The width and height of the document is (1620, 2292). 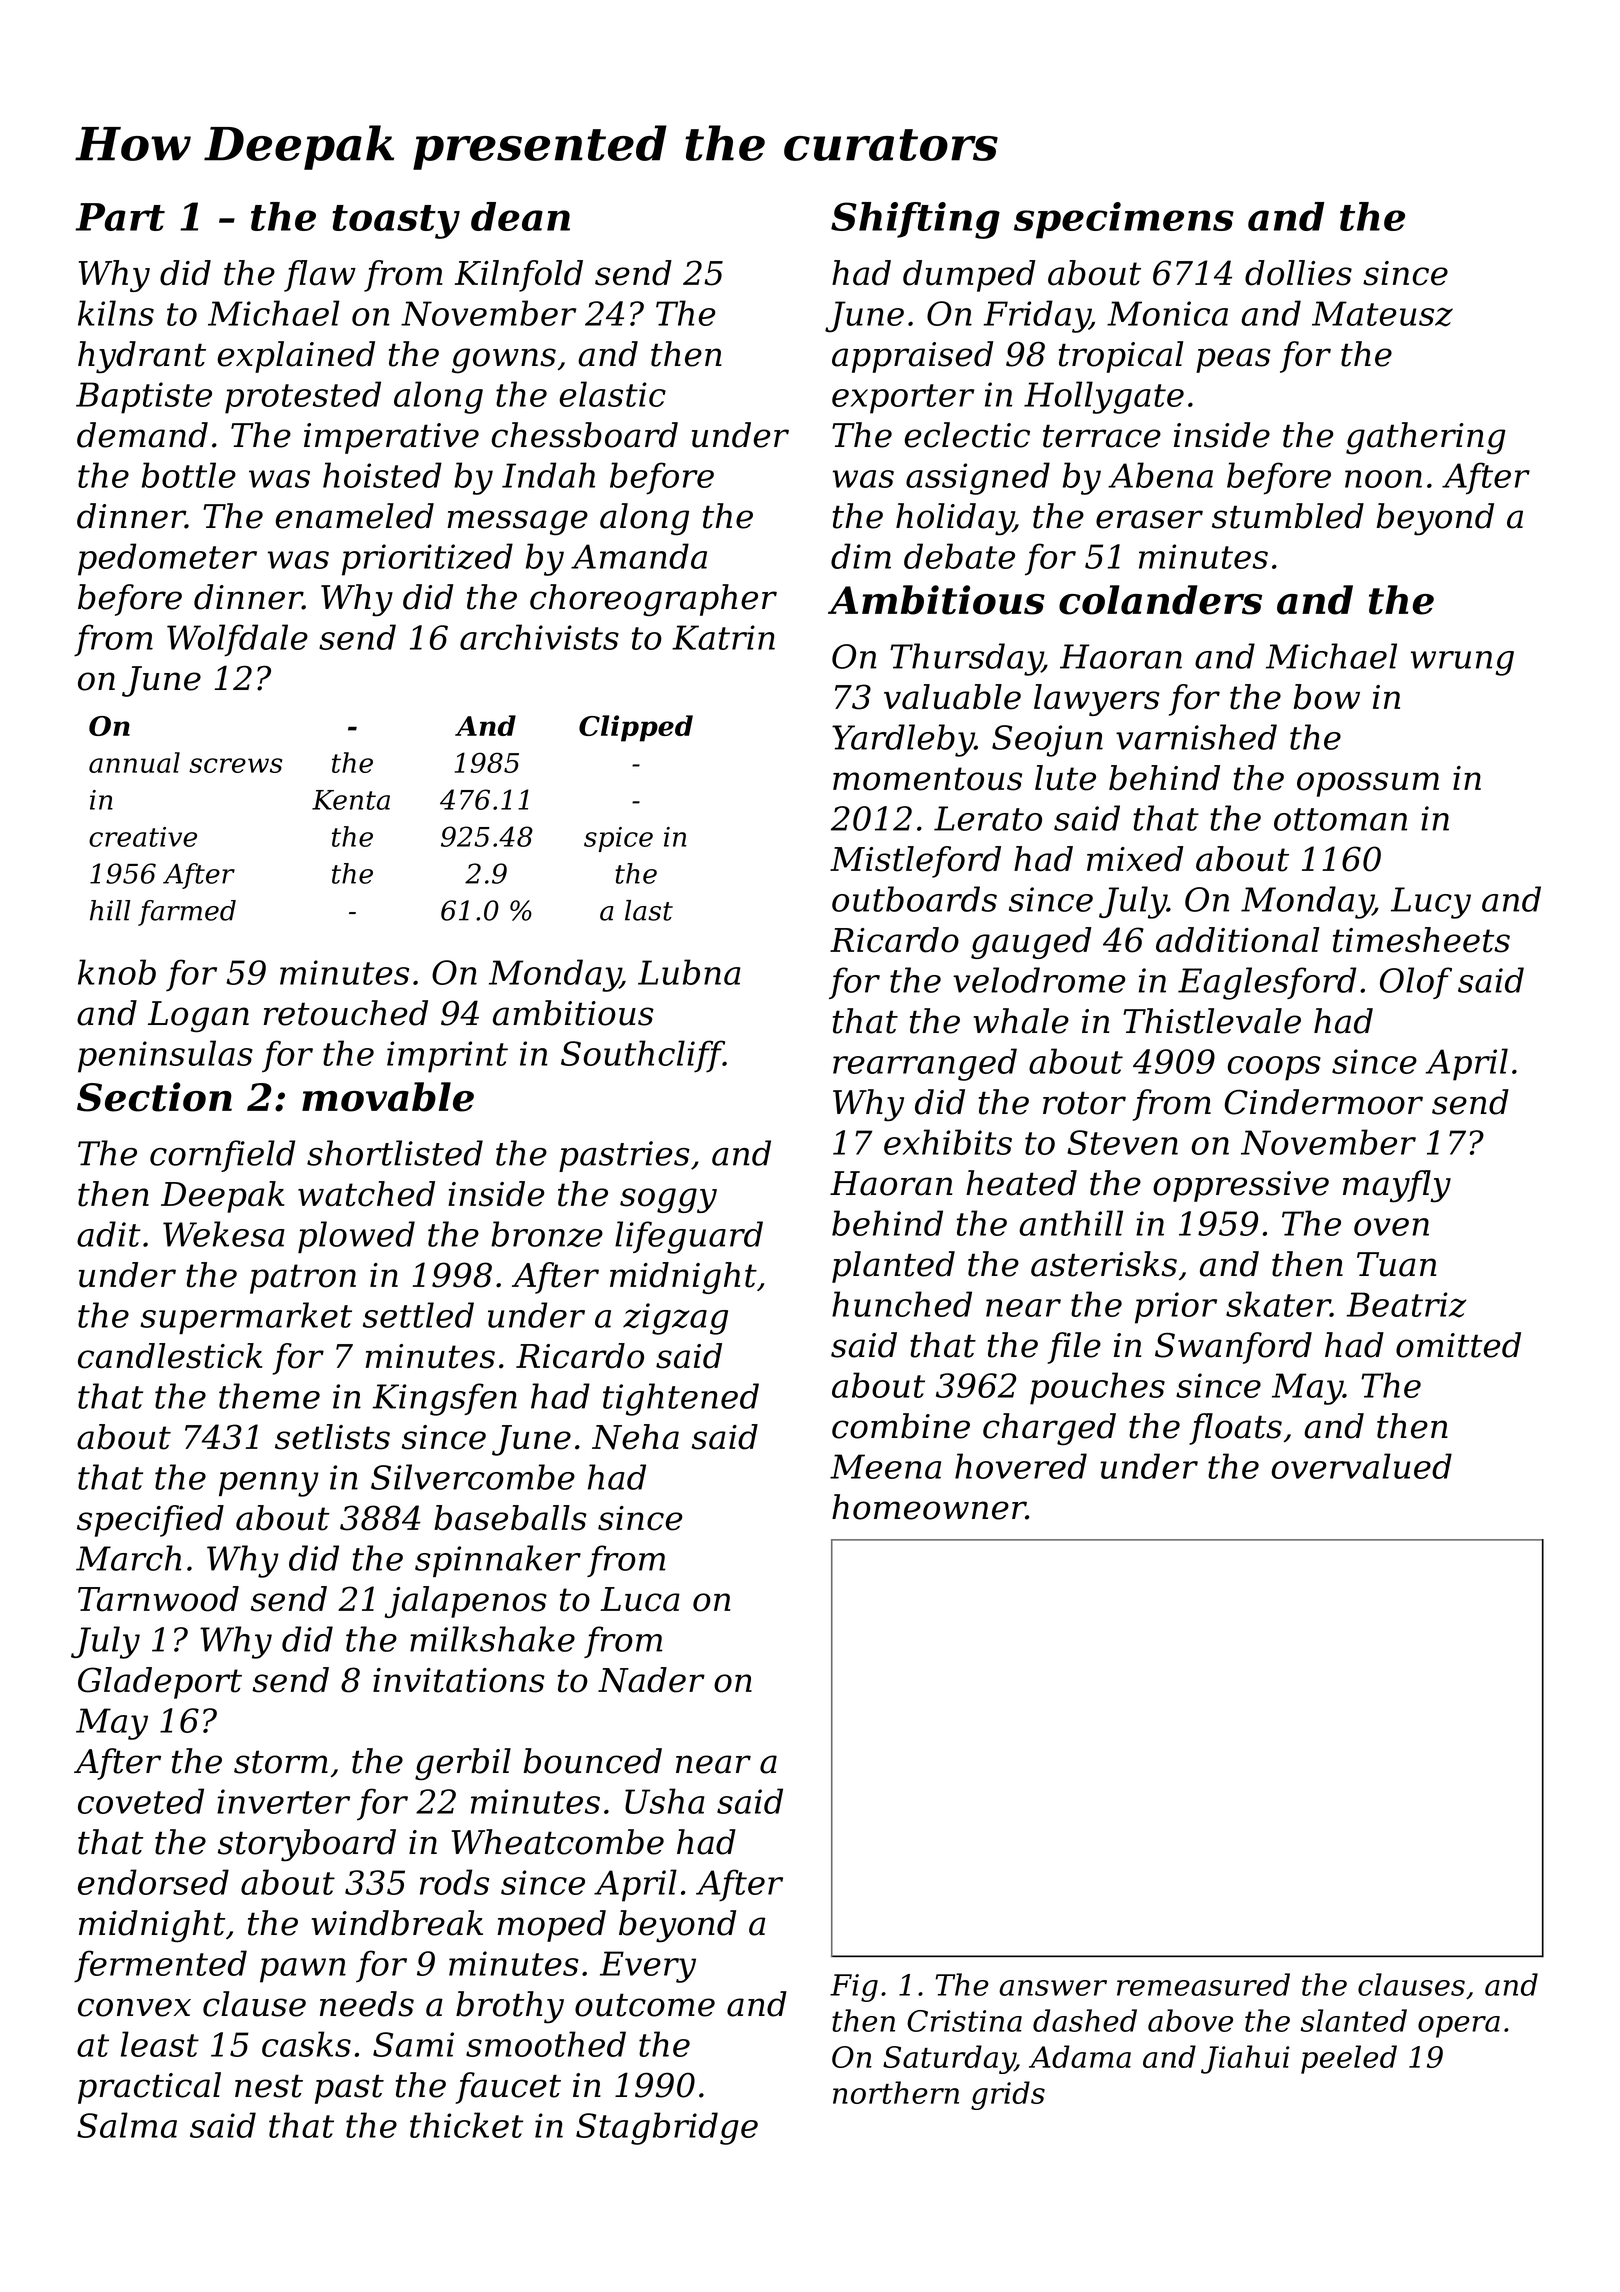 What do you see at coordinates (988, 818) in the document?
I see `Lerato` at bounding box center [988, 818].
